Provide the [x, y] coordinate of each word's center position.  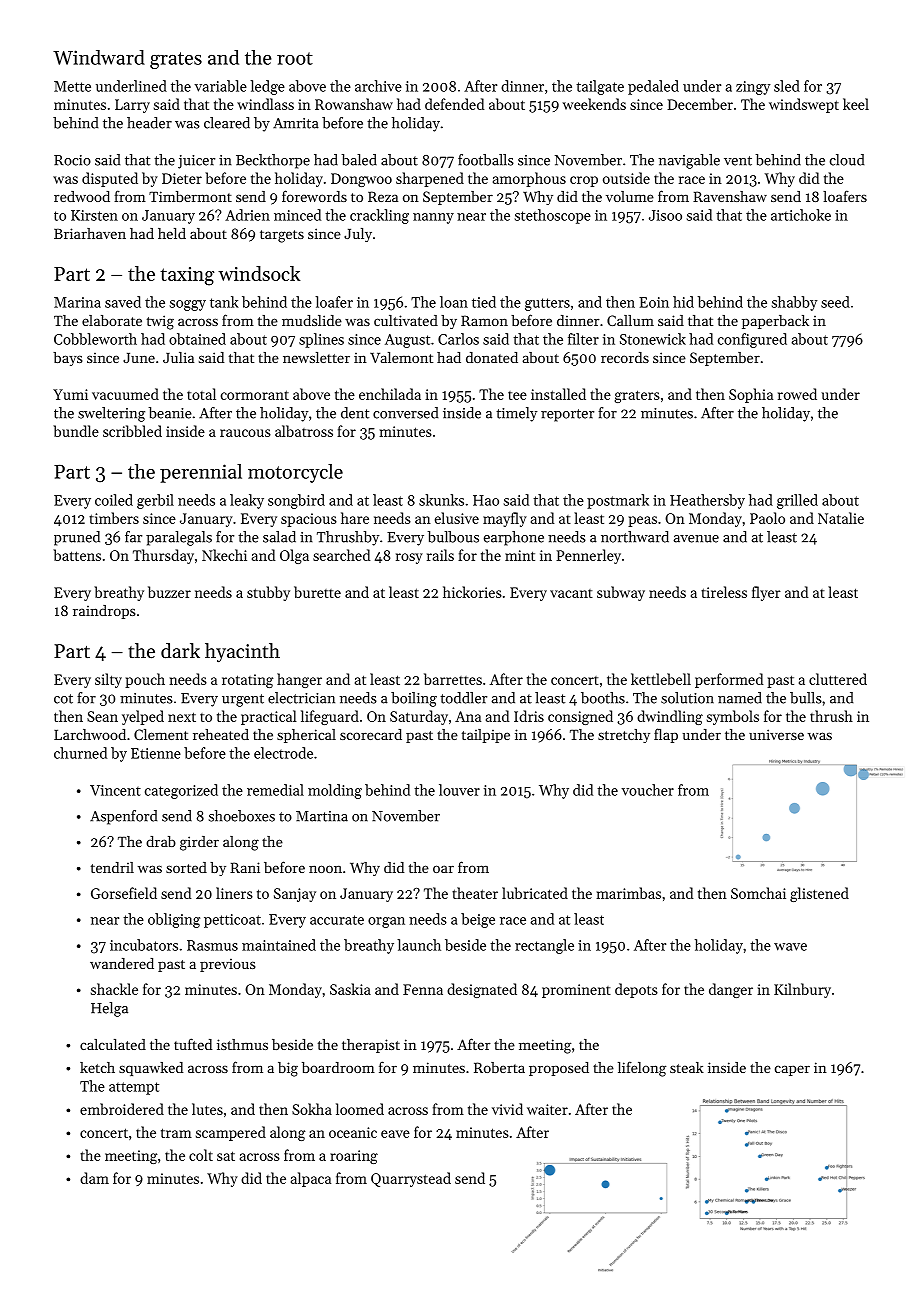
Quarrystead [411, 1179]
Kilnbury [802, 990]
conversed [405, 413]
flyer [766, 593]
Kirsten [94, 215]
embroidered [122, 1109]
